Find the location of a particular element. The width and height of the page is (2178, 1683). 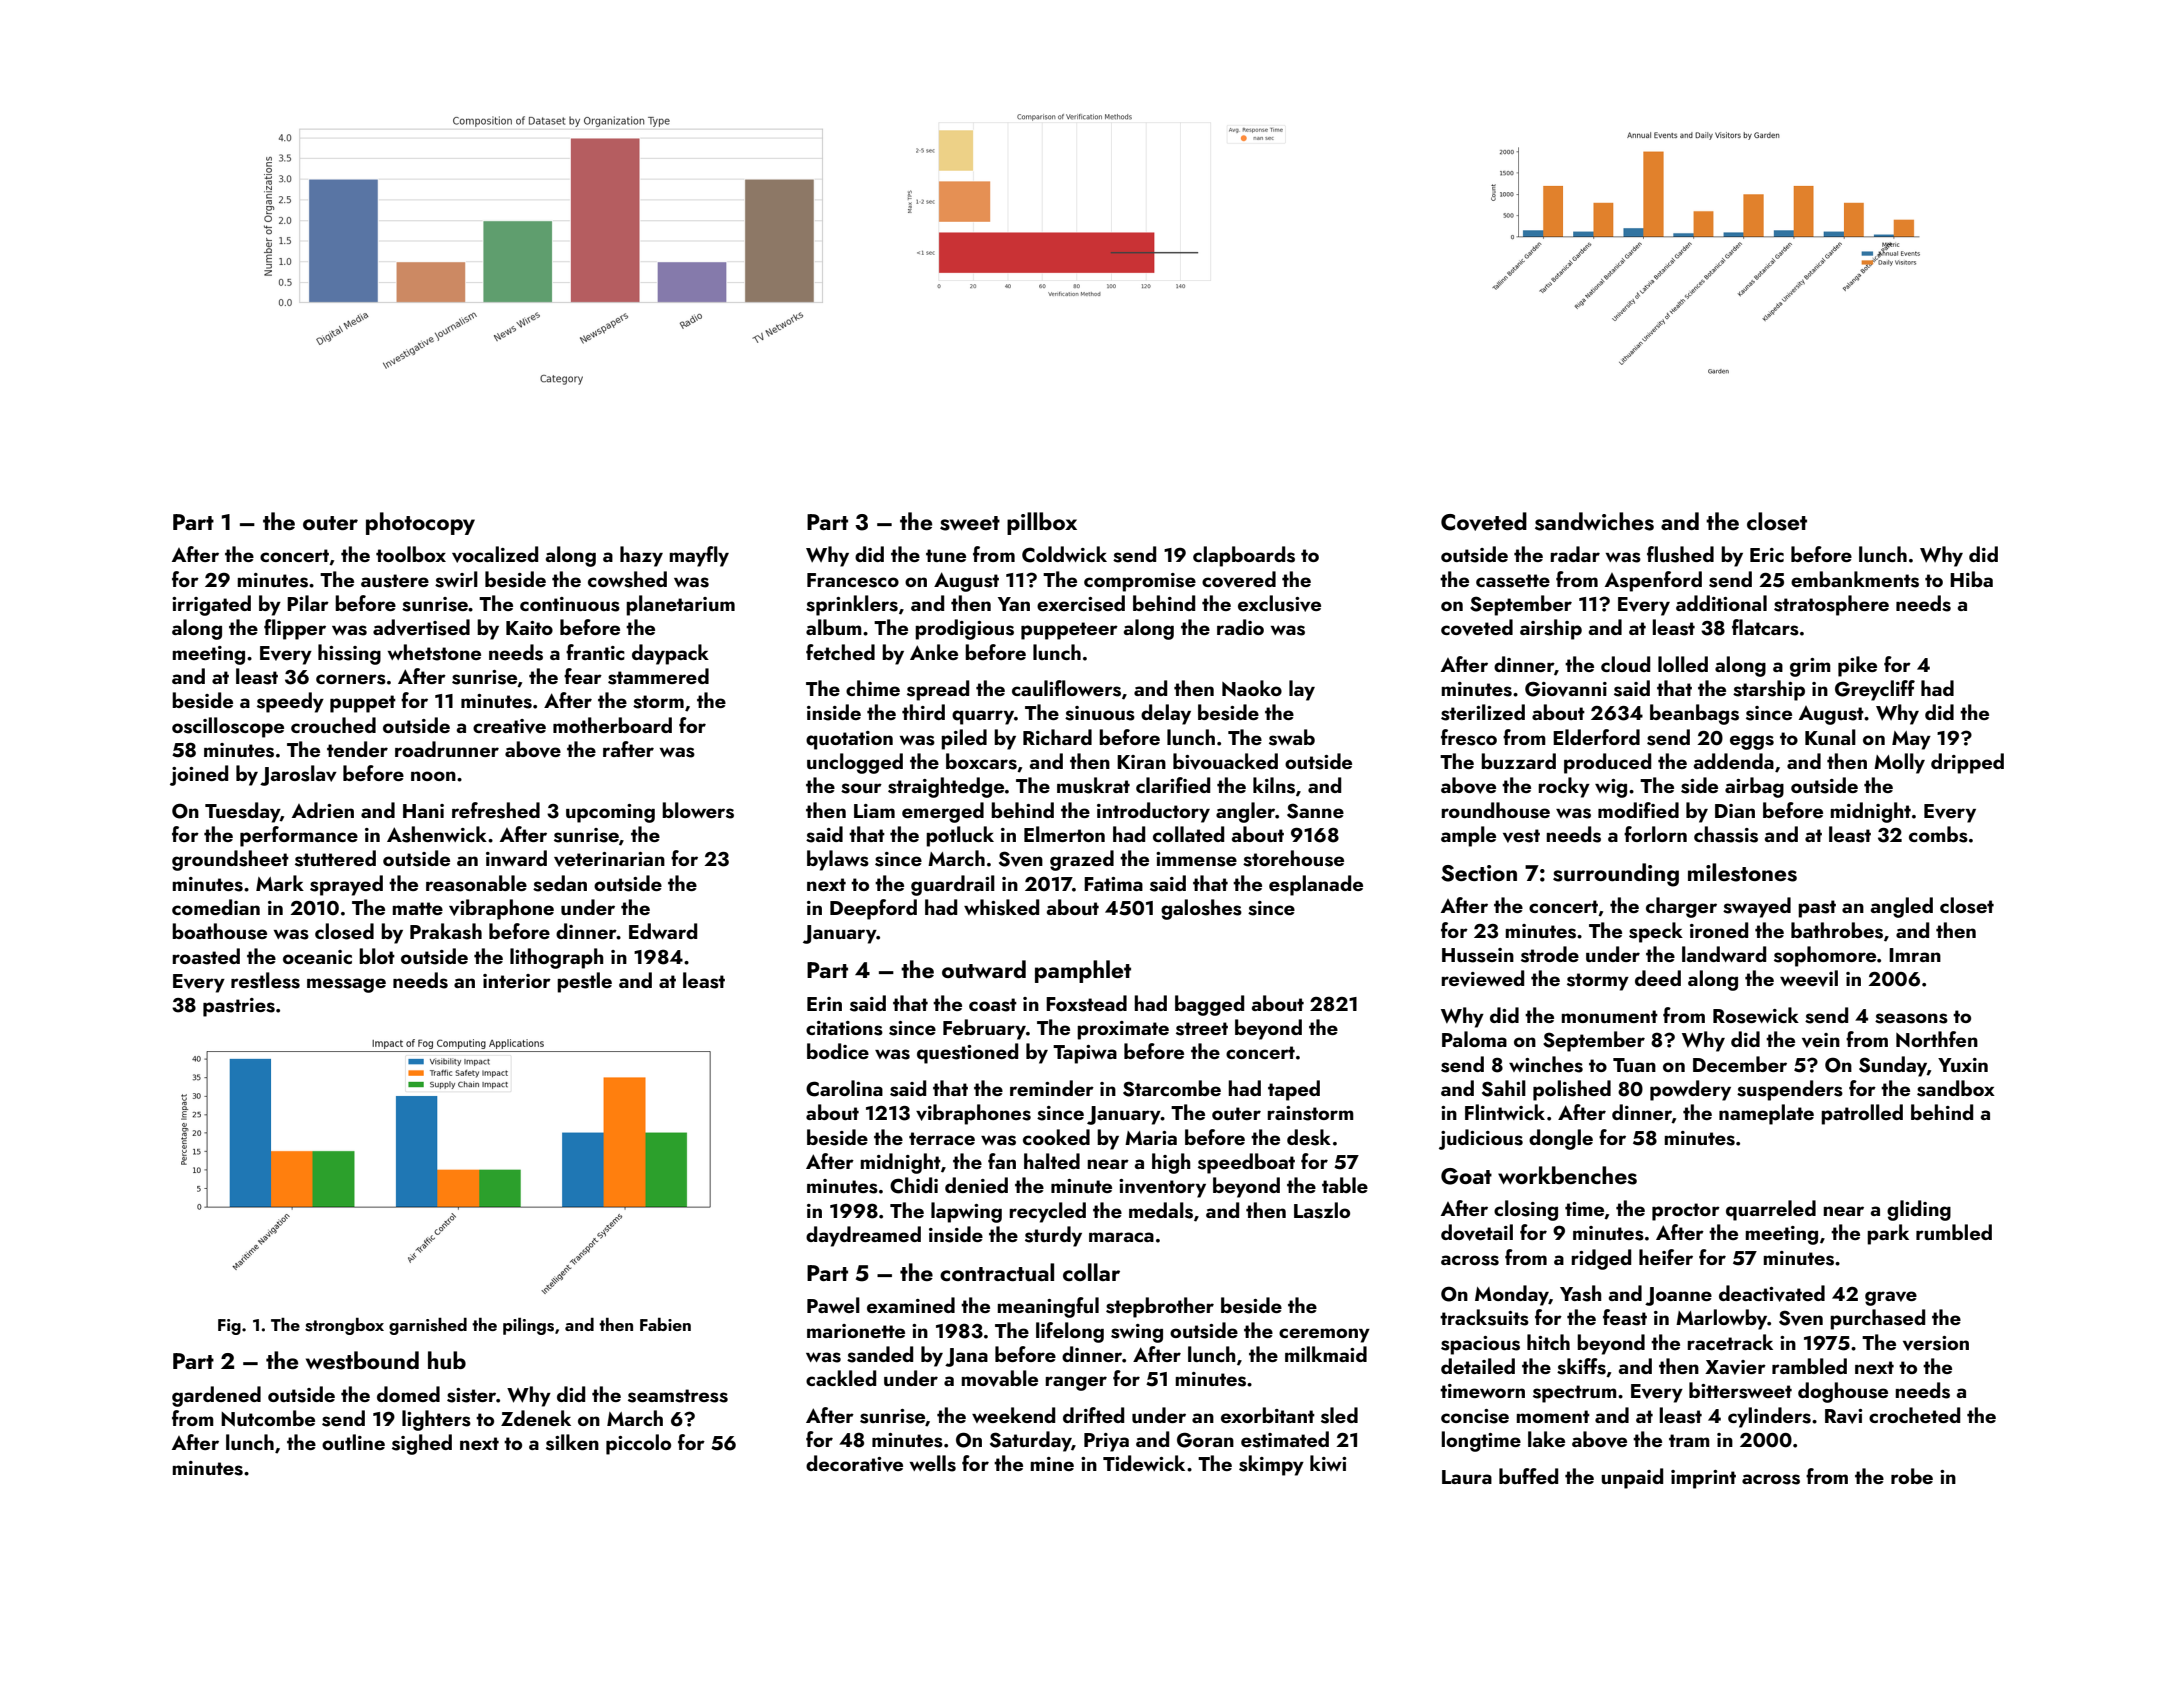

bodice is located at coordinates (838, 1051).
